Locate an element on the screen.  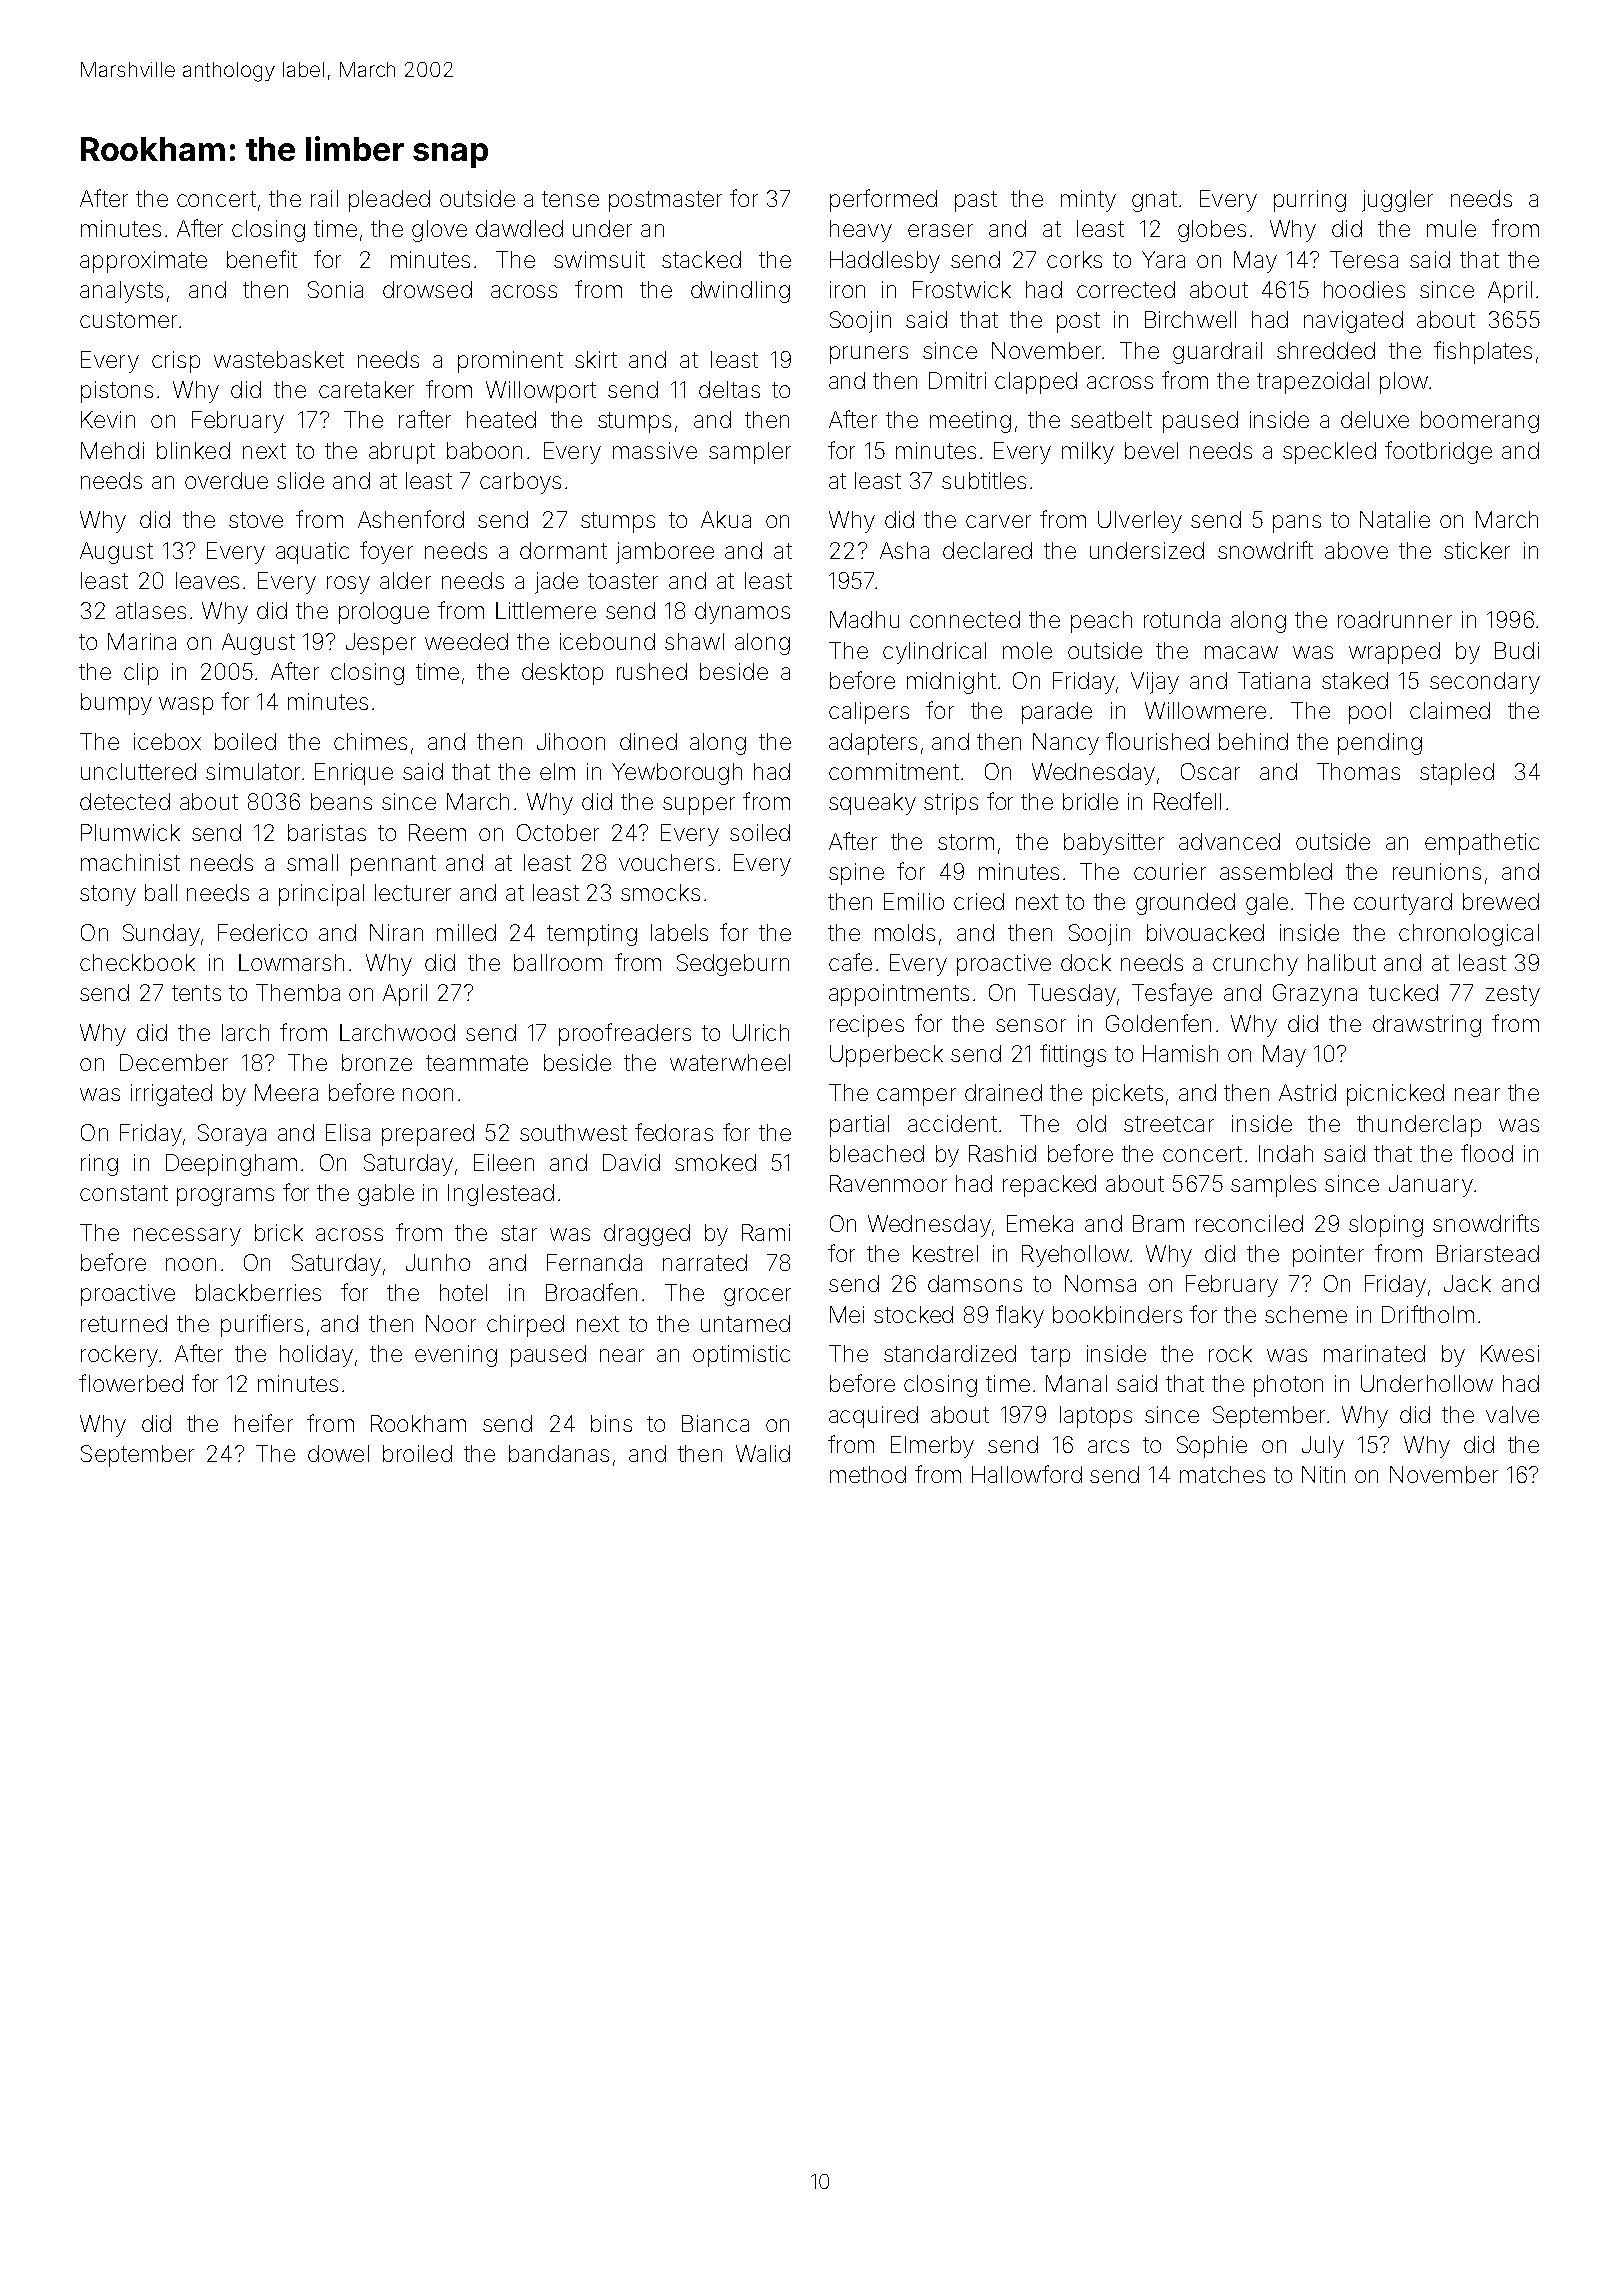
blackberries is located at coordinates (258, 1292).
